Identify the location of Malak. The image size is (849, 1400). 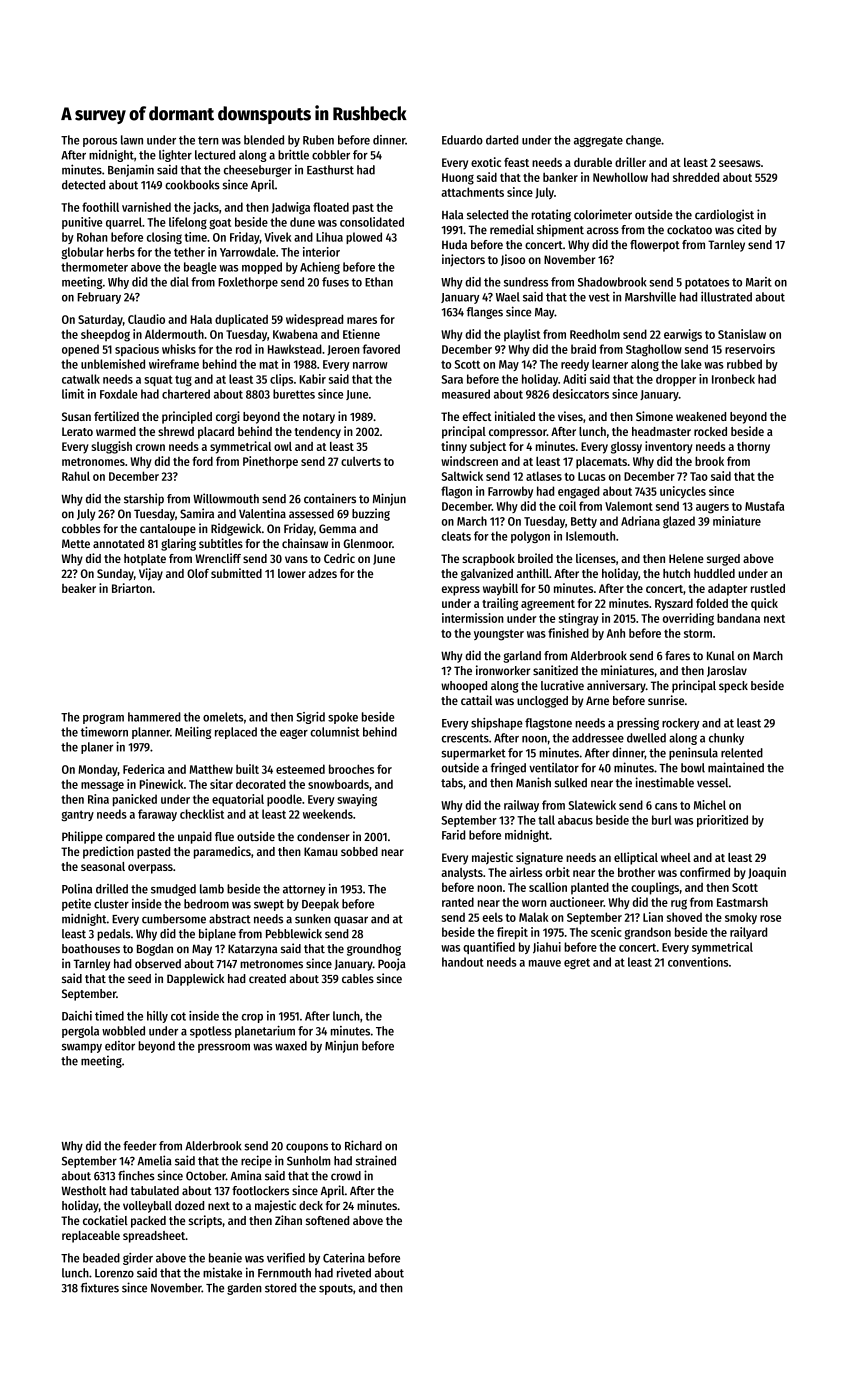
(534, 917).
